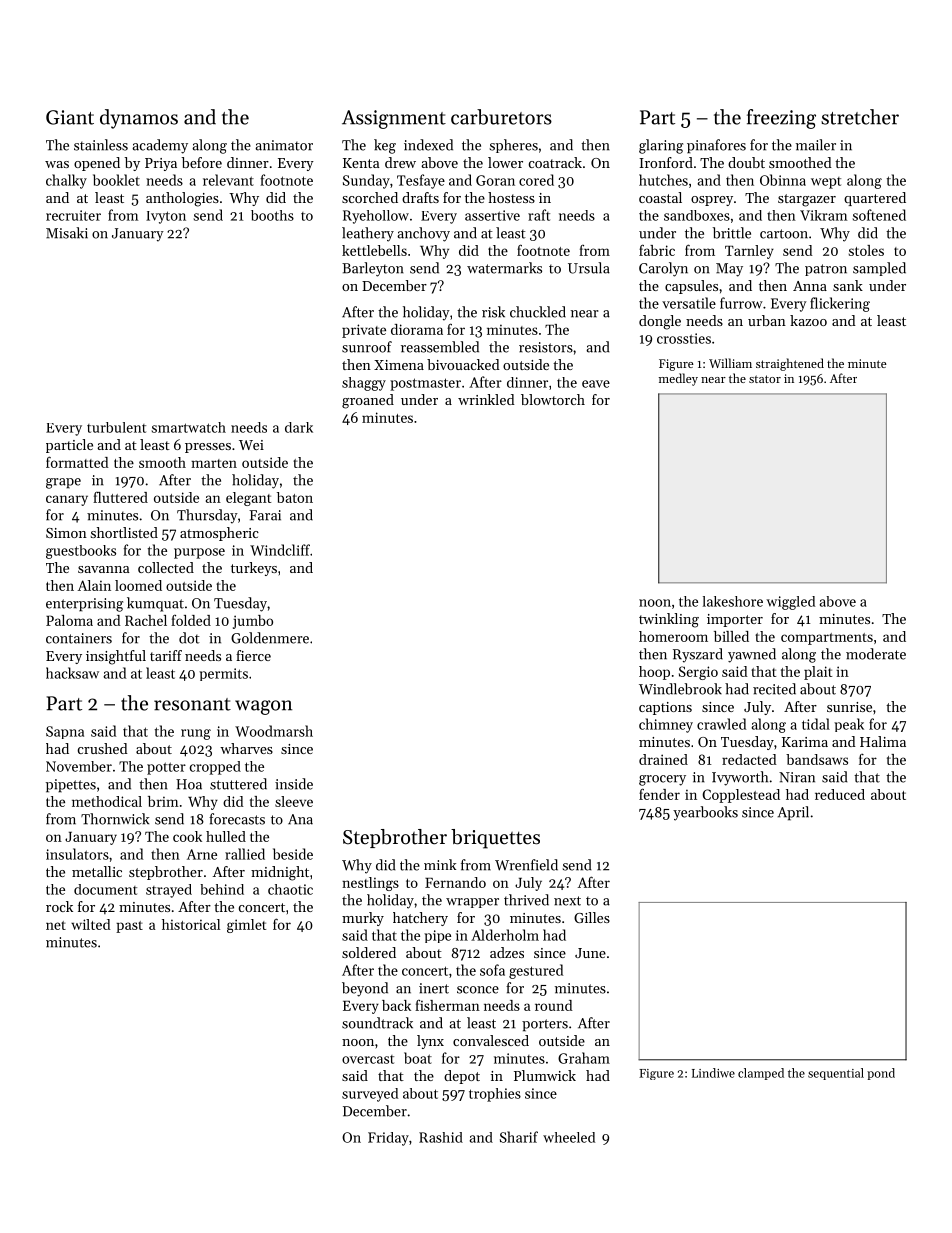 Image resolution: width=952 pixels, height=1233 pixels. What do you see at coordinates (367, 347) in the screenshot?
I see `sunroof` at bounding box center [367, 347].
